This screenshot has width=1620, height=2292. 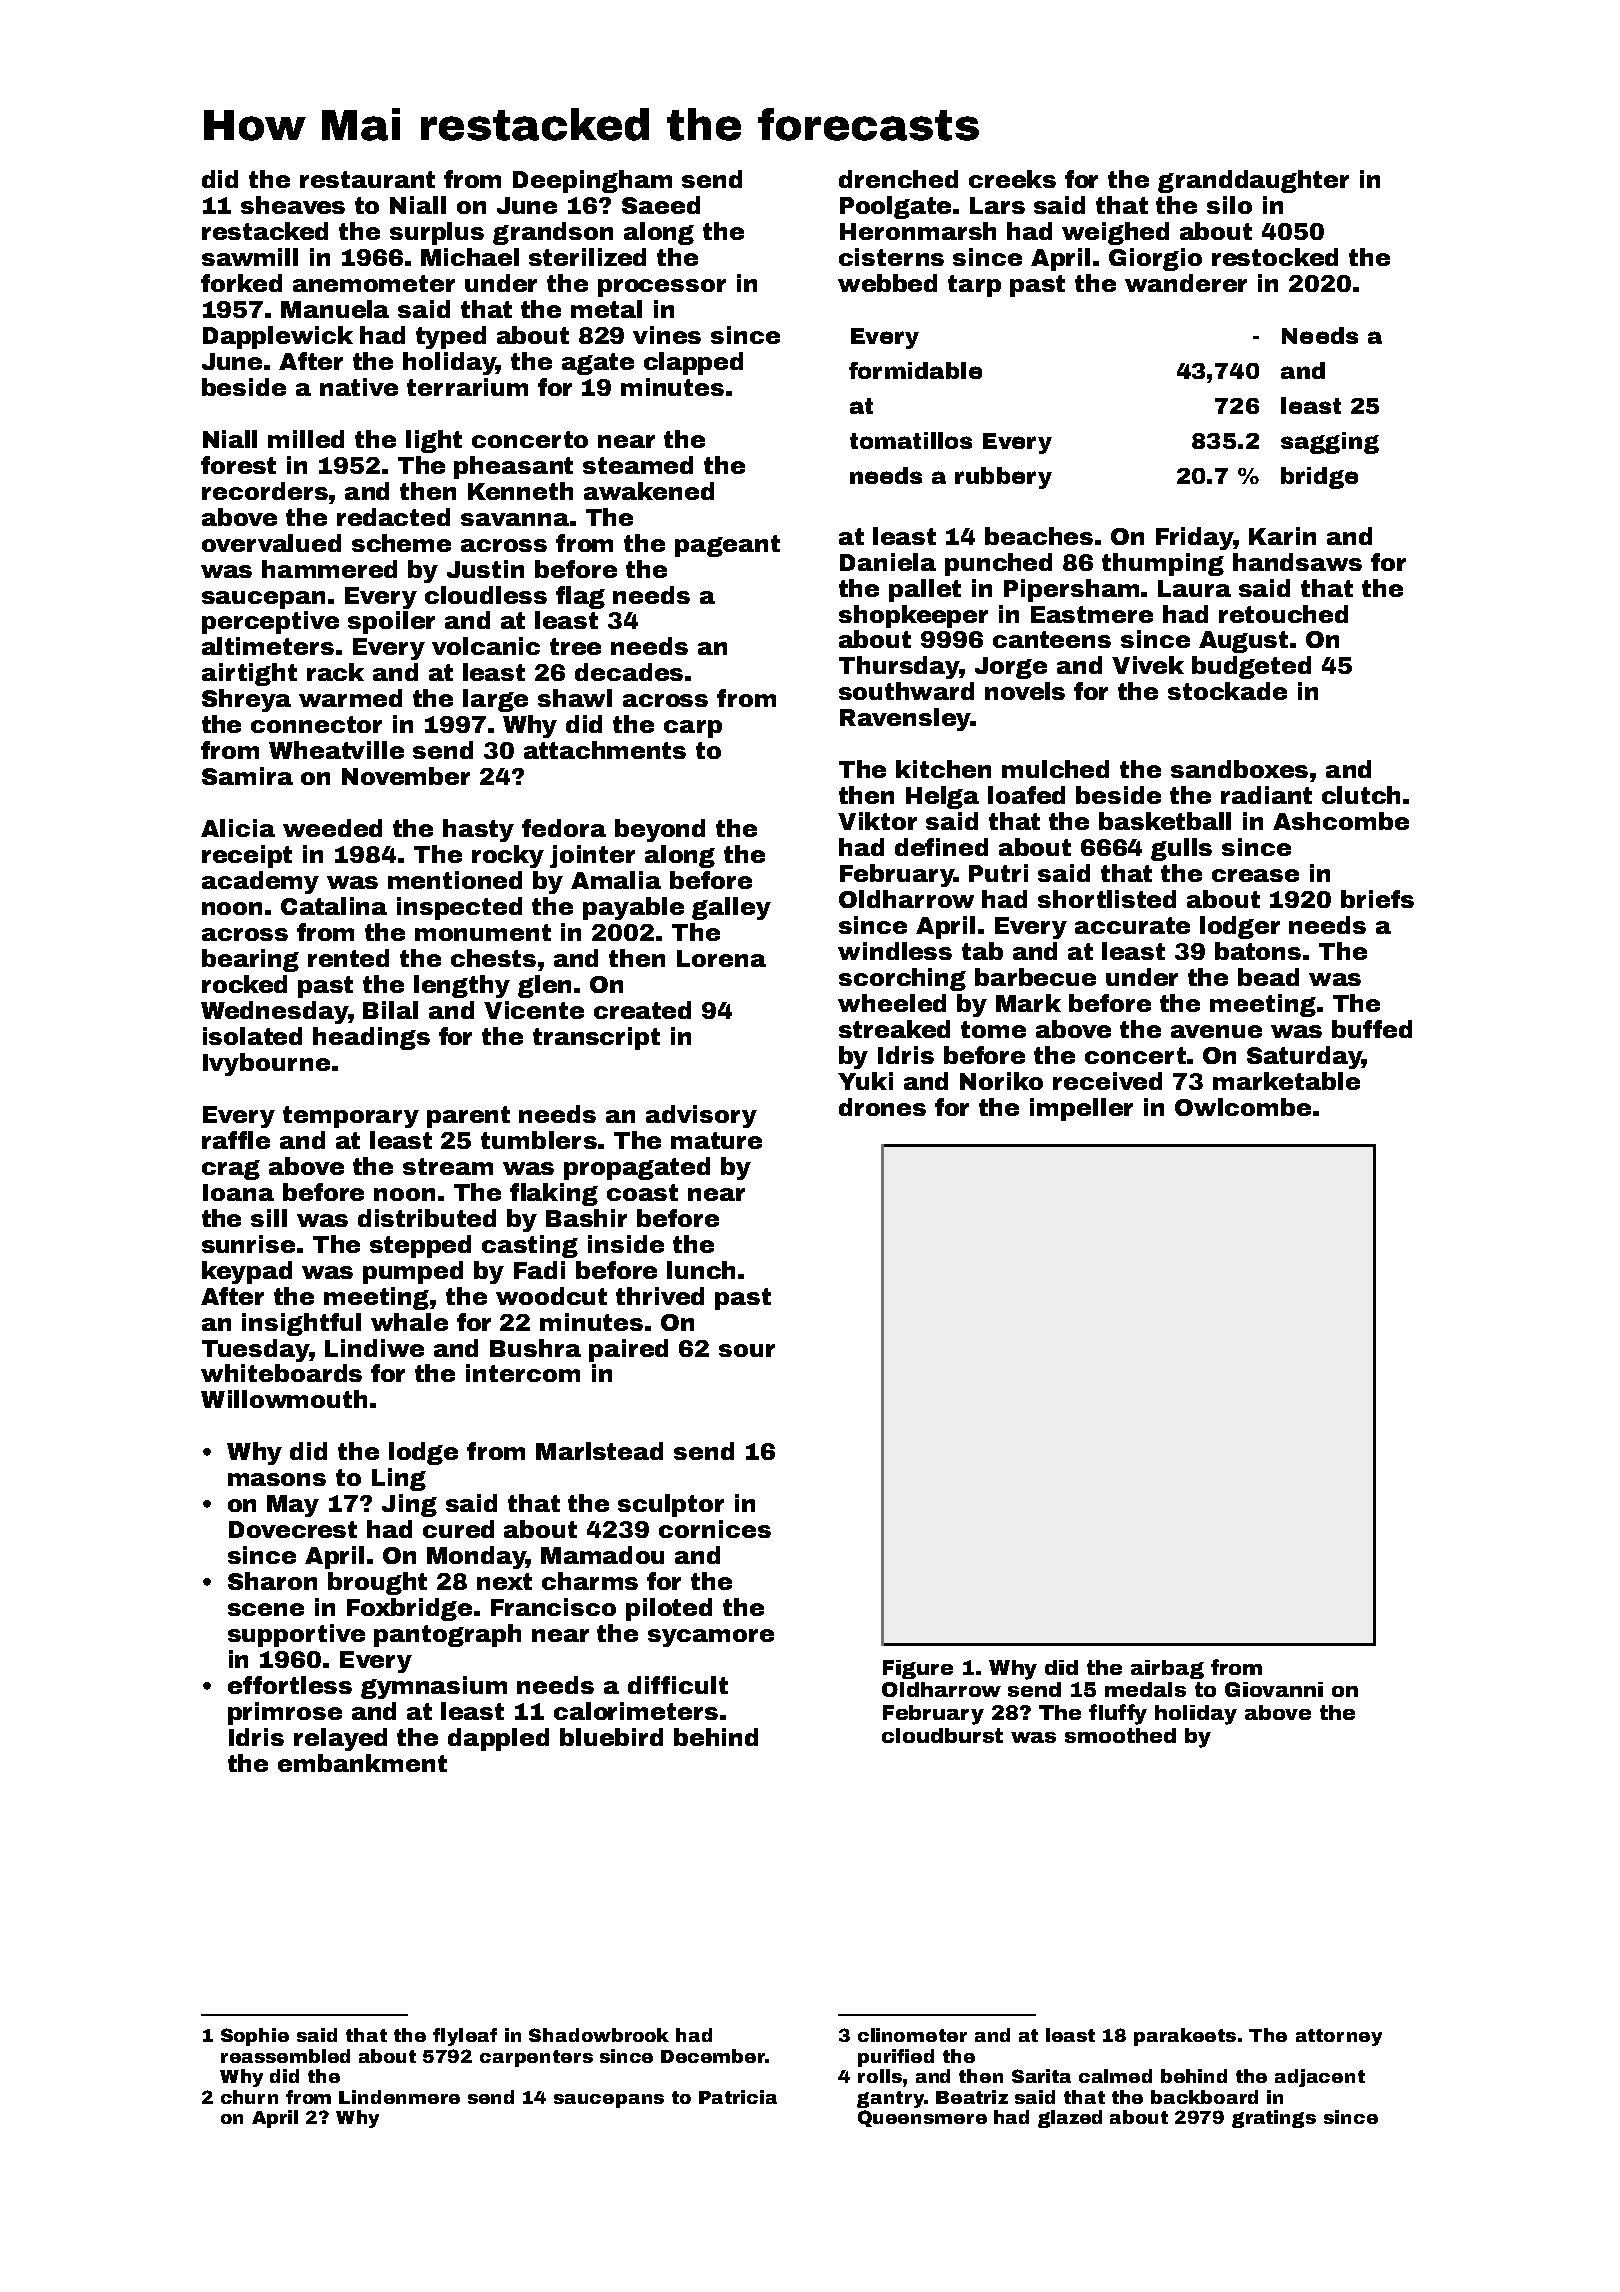 What do you see at coordinates (738, 2097) in the screenshot?
I see `Patricia` at bounding box center [738, 2097].
